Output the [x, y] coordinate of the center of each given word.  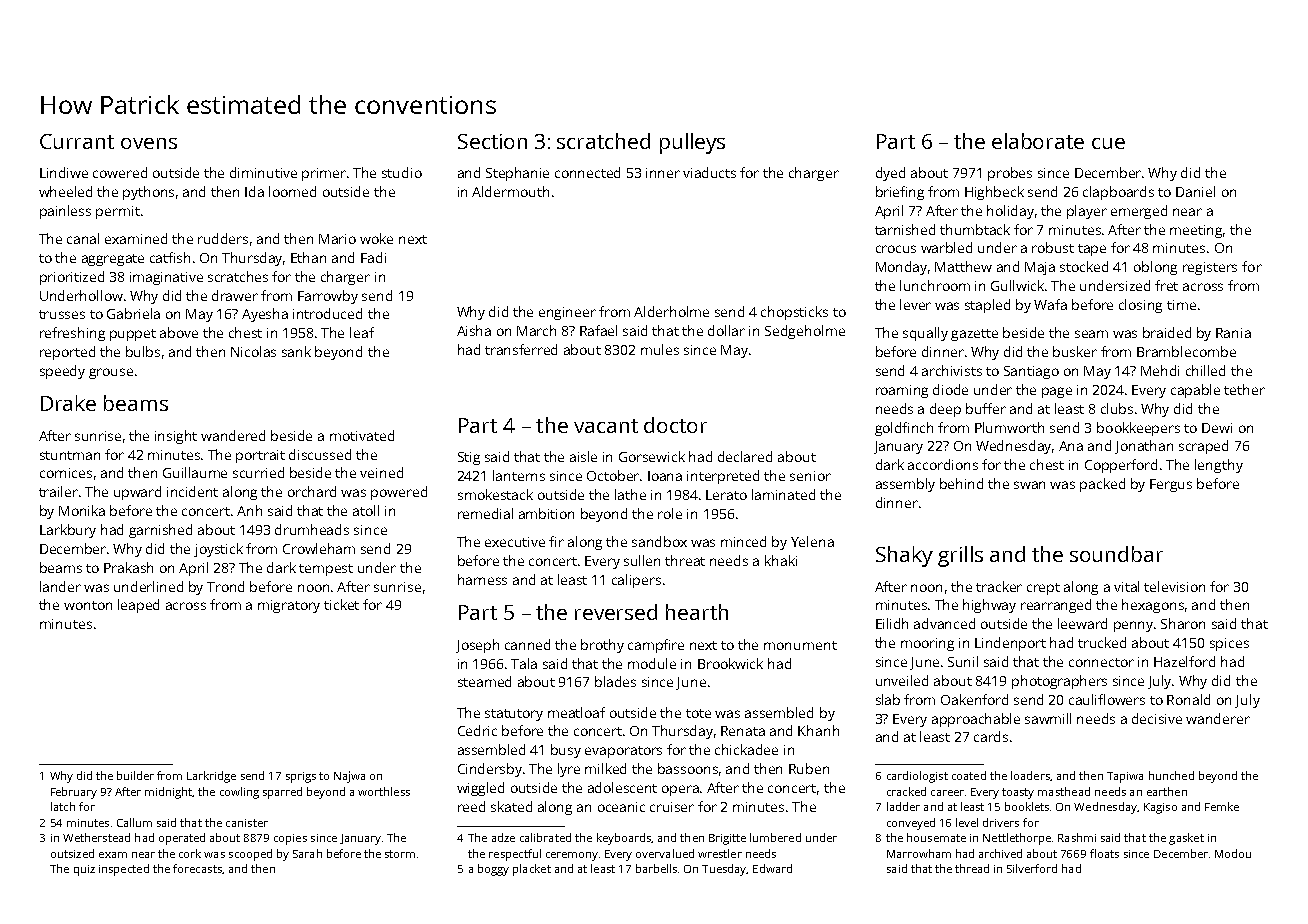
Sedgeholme [805, 332]
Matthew [963, 266]
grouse [111, 373]
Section [492, 141]
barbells [656, 868]
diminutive [263, 172]
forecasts [197, 868]
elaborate [1038, 141]
